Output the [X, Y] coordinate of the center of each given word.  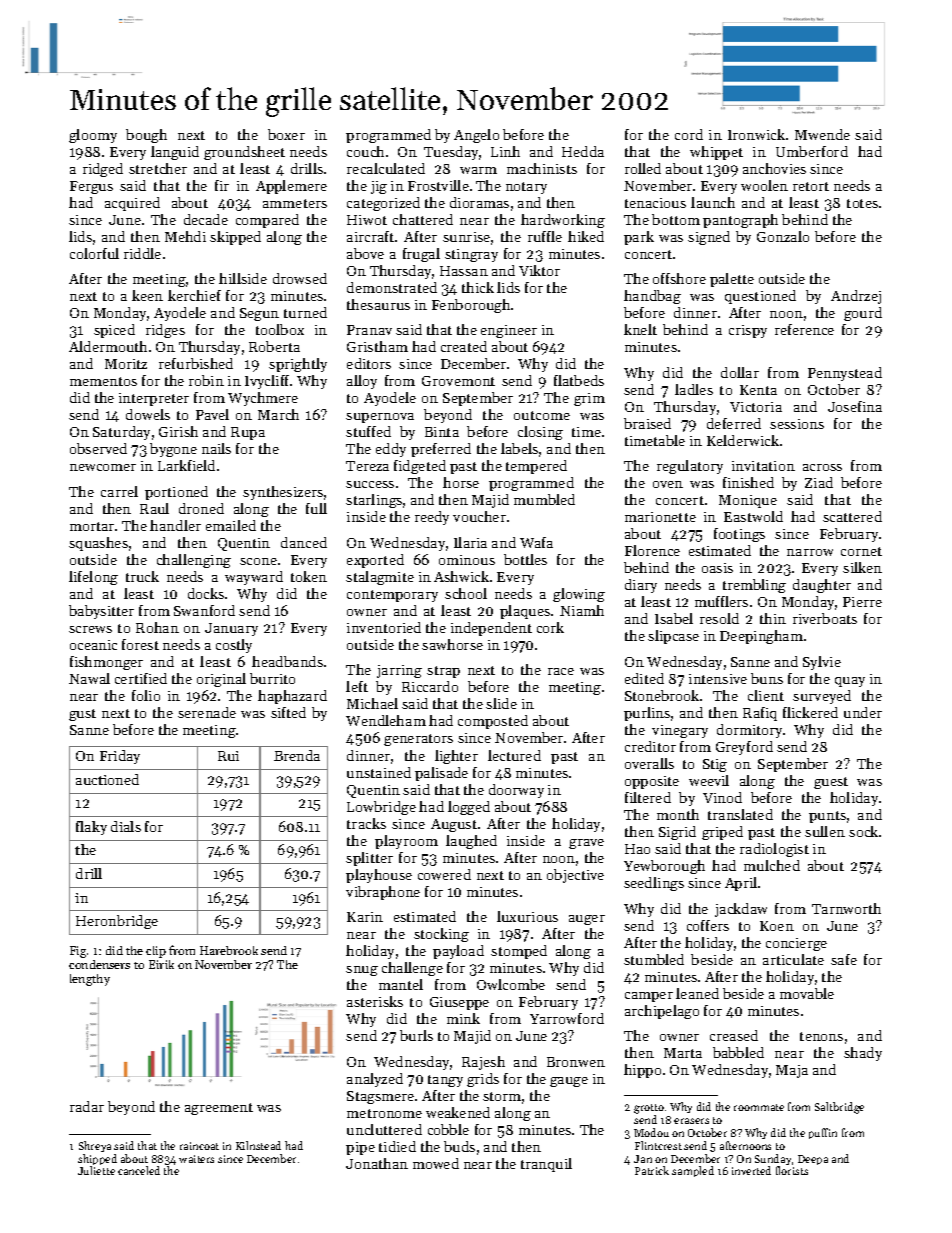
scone [258, 561]
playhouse [379, 876]
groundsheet [244, 153]
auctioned [107, 779]
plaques [525, 612]
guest [831, 783]
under [863, 712]
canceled [139, 1170]
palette [732, 280]
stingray [471, 255]
